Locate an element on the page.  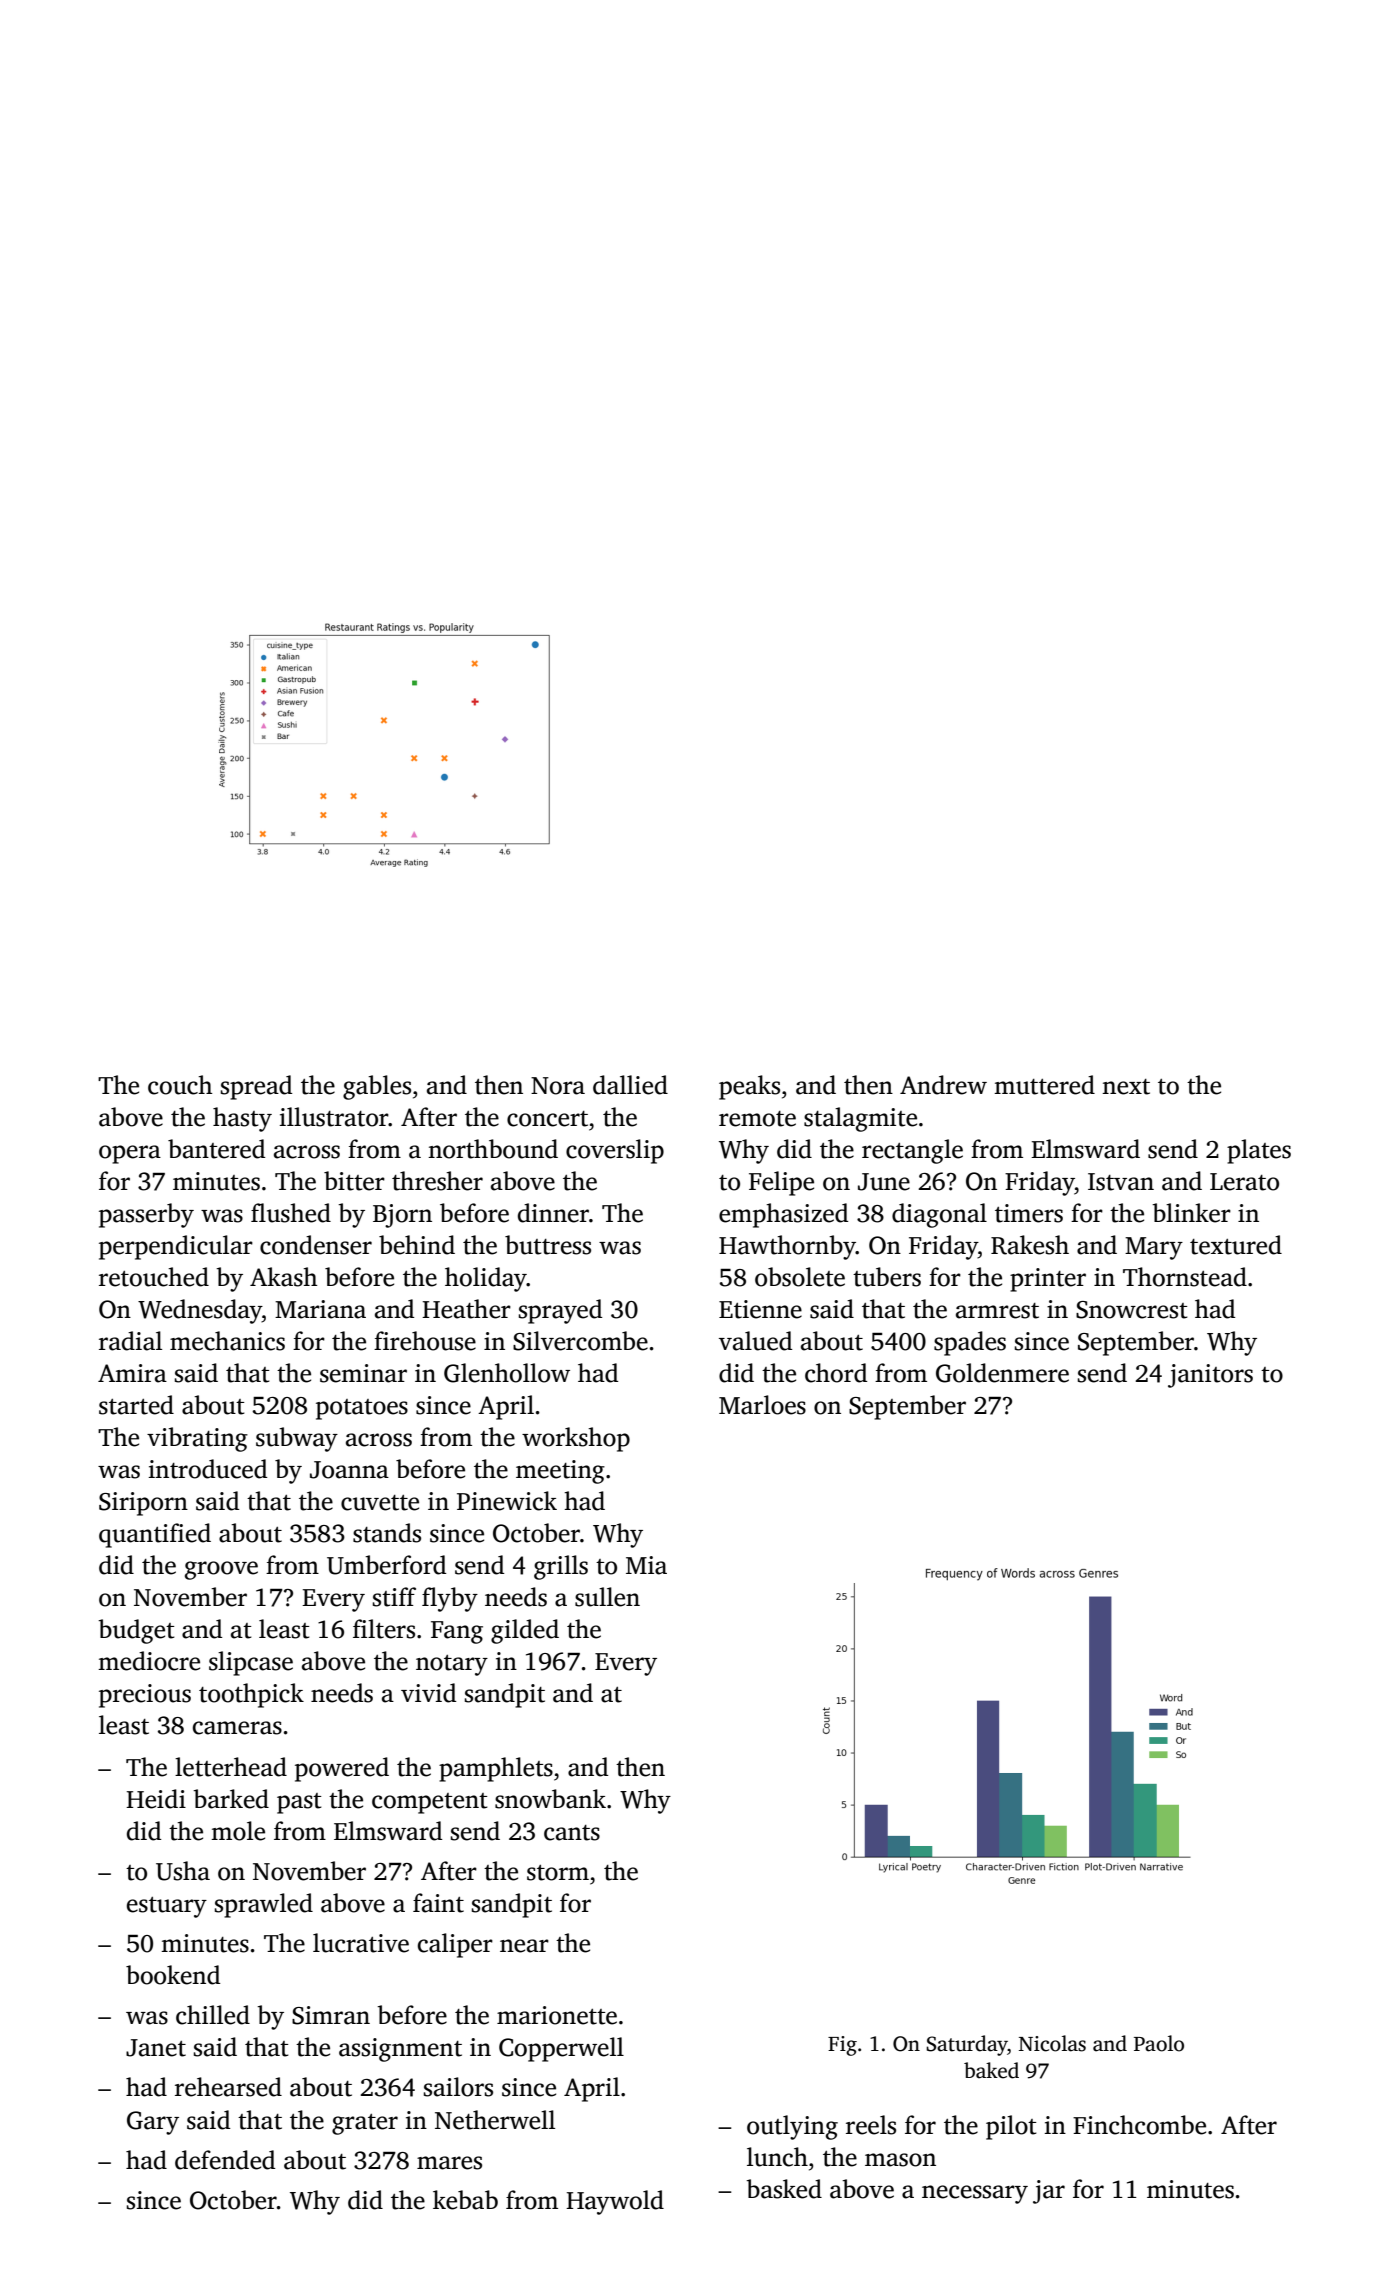
Silvercombe is located at coordinates (580, 1341).
